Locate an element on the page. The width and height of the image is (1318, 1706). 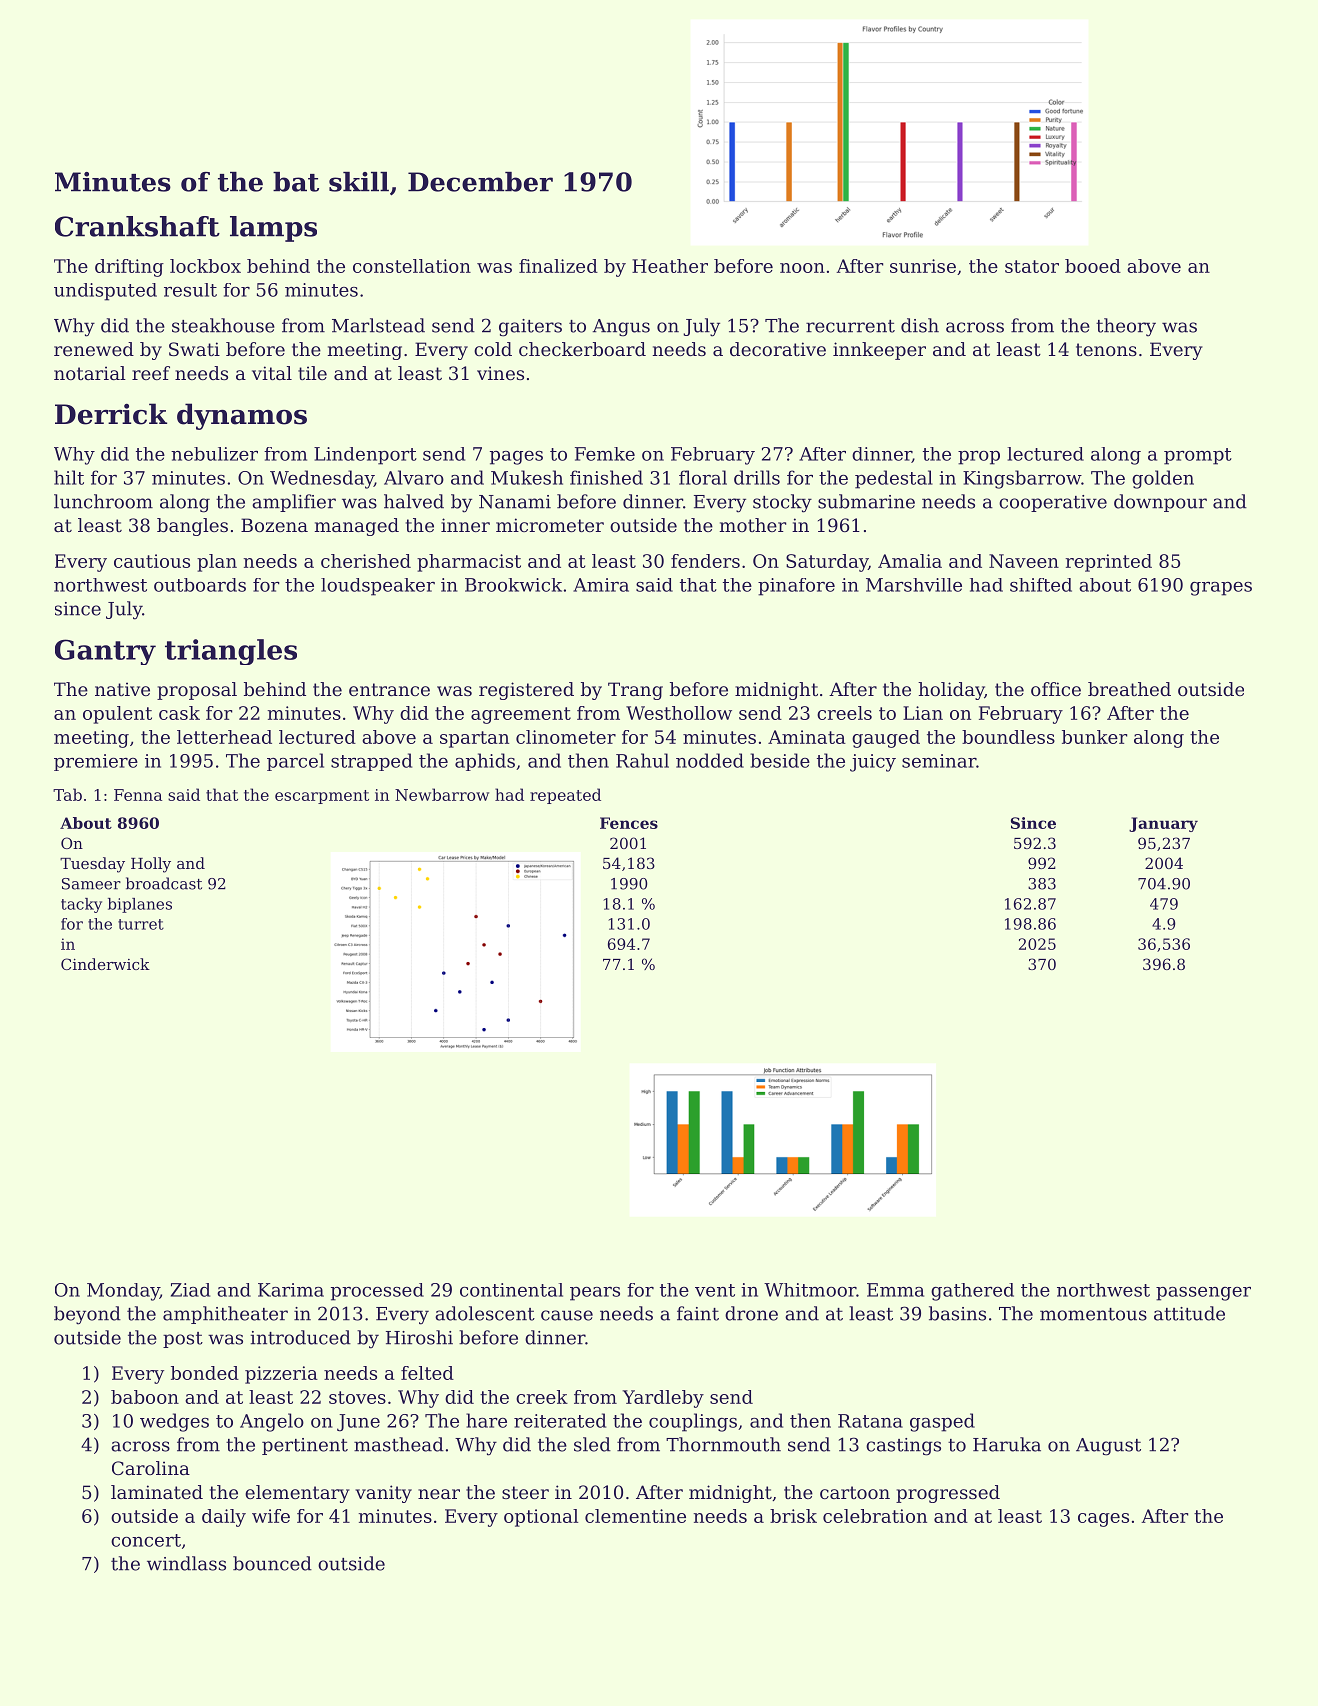
cause is located at coordinates (567, 1315).
